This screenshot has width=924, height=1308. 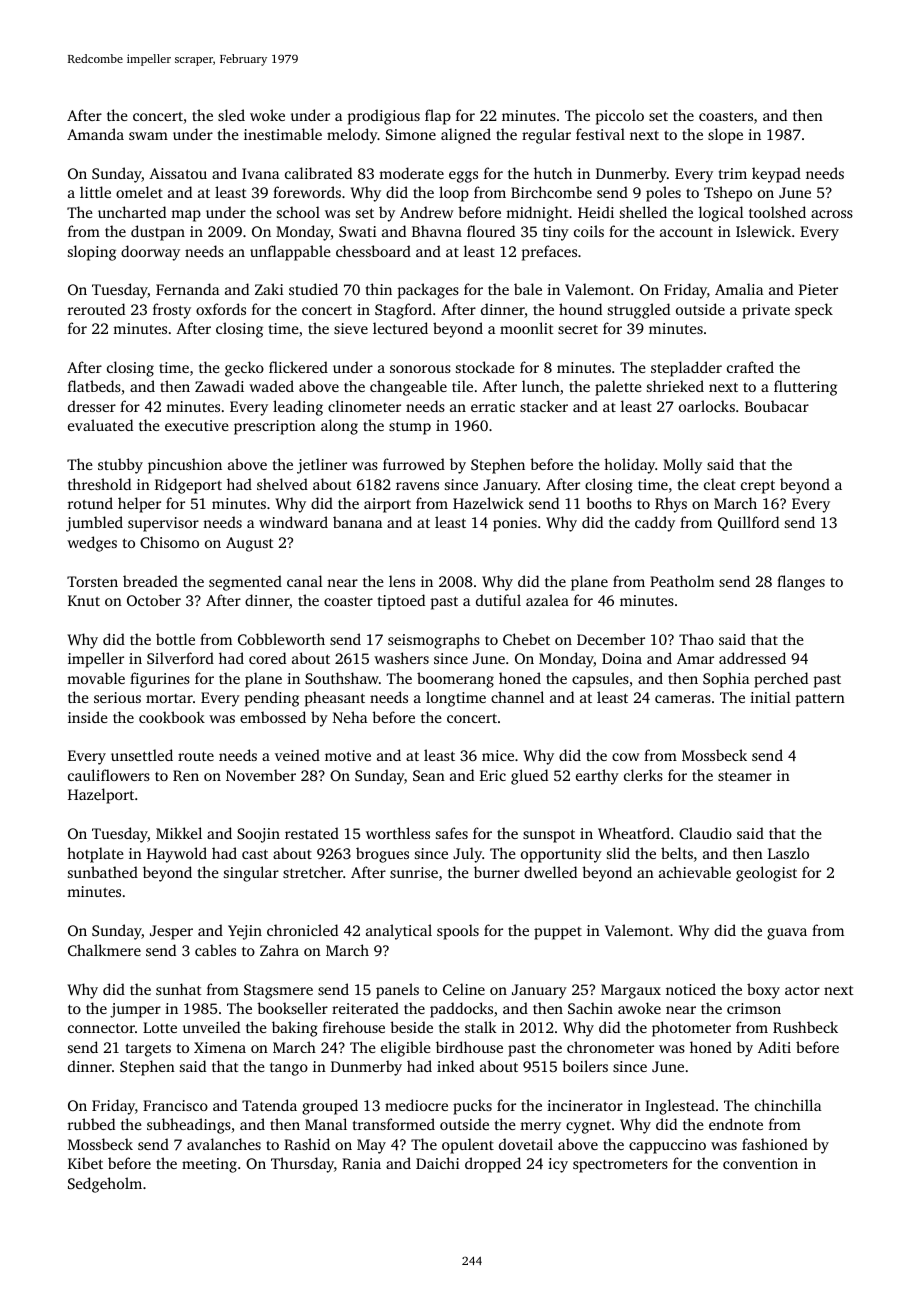 I want to click on Laszlo, so click(x=788, y=853).
